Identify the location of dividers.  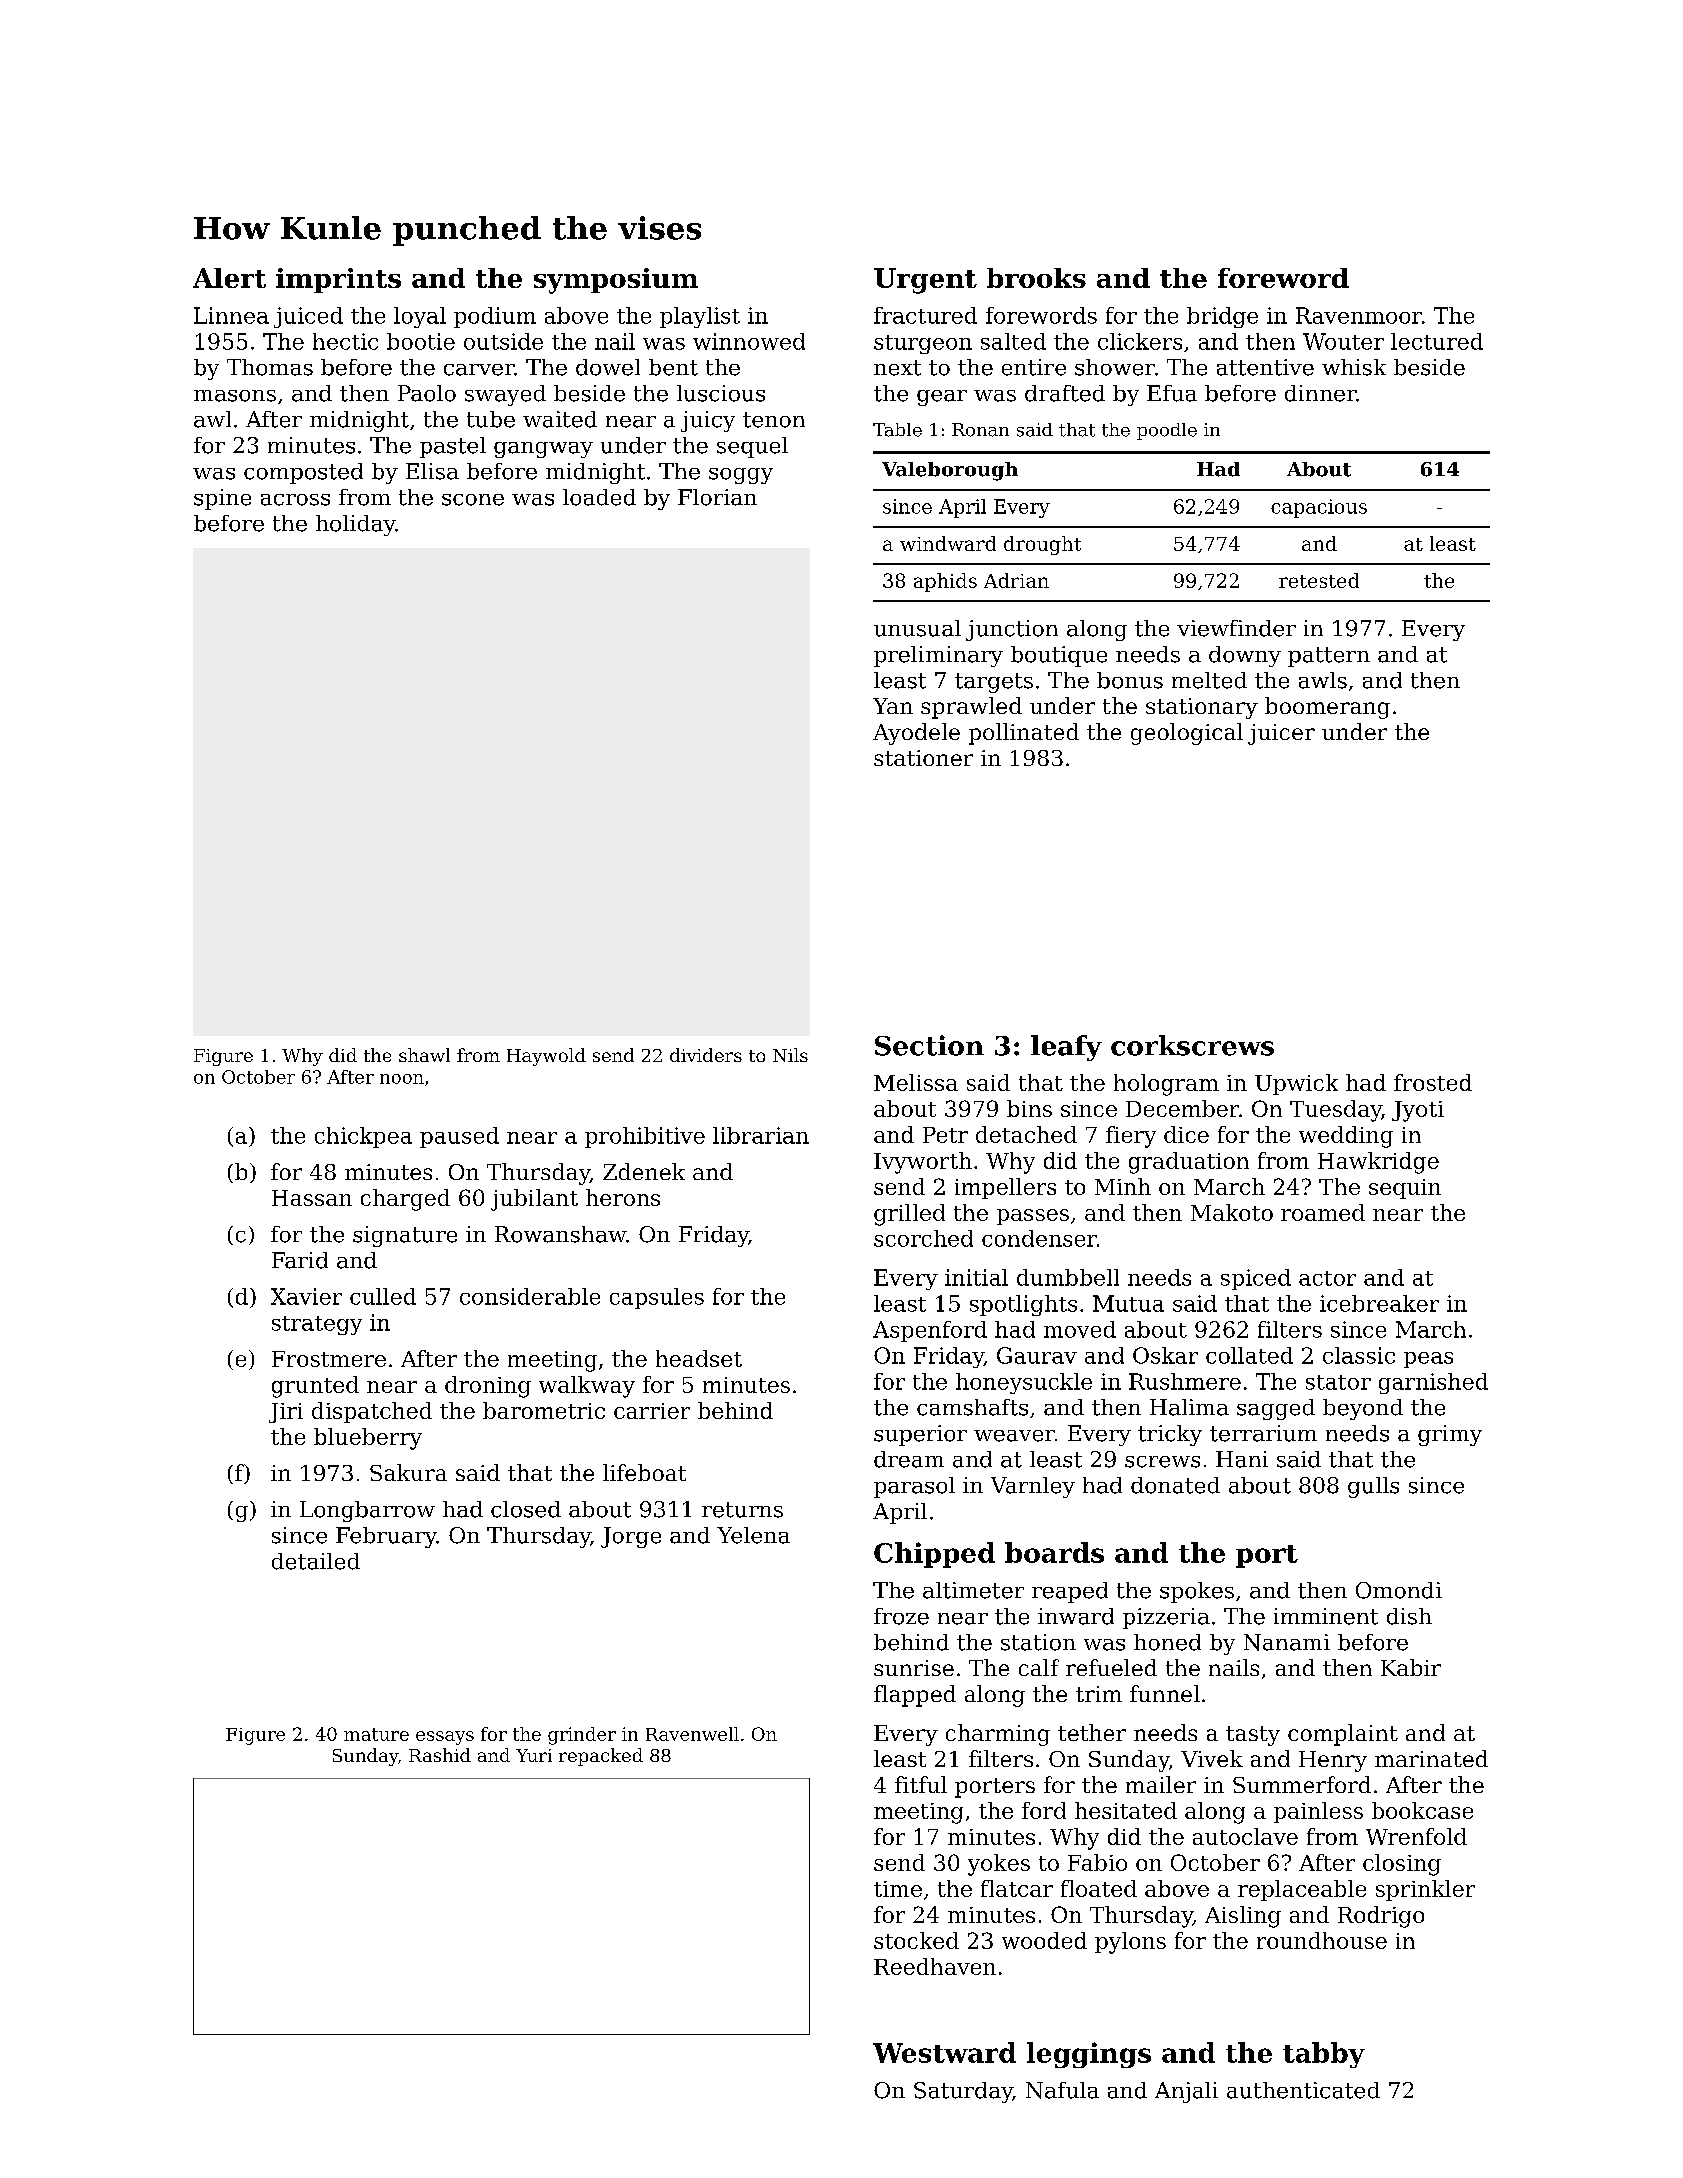
(706, 1055).
